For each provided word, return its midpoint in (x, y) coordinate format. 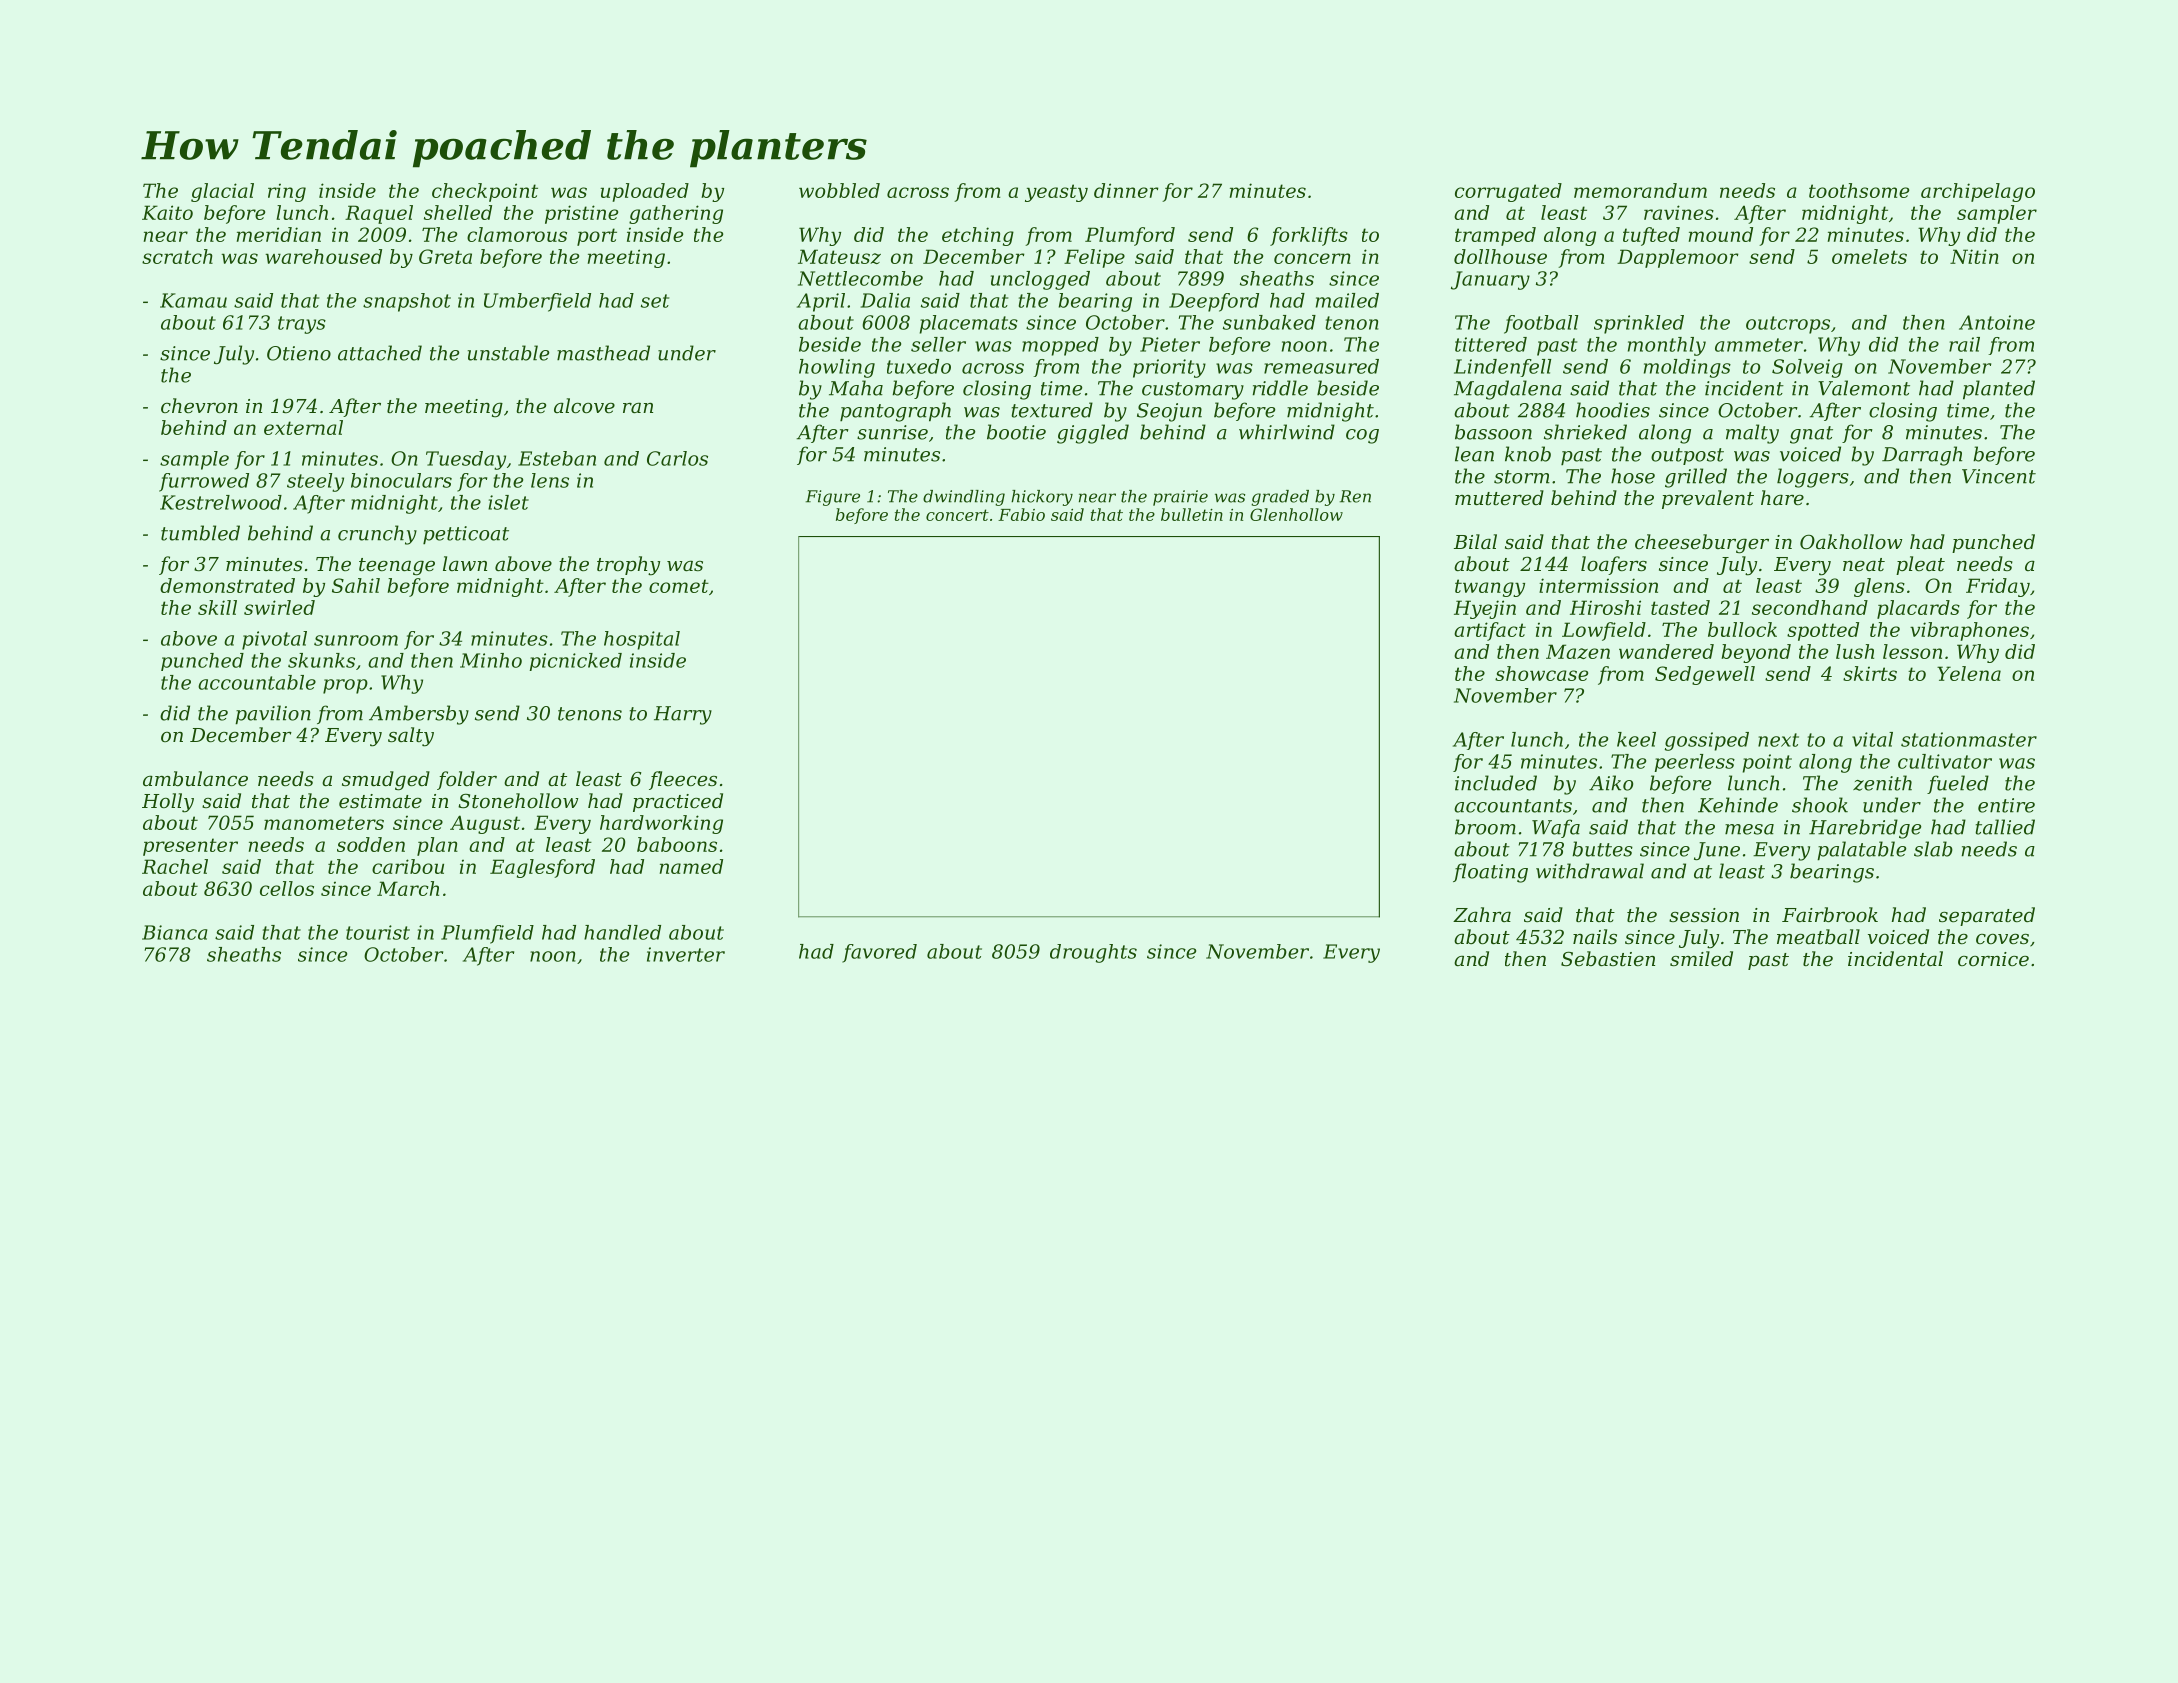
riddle (1280, 388)
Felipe (1094, 258)
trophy (628, 566)
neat (1864, 564)
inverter (686, 954)
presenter (190, 847)
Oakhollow (1851, 541)
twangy (1490, 588)
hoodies (1613, 410)
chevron (199, 405)
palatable (1861, 851)
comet (679, 586)
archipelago (1978, 192)
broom (1485, 827)
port (597, 237)
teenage (397, 567)
